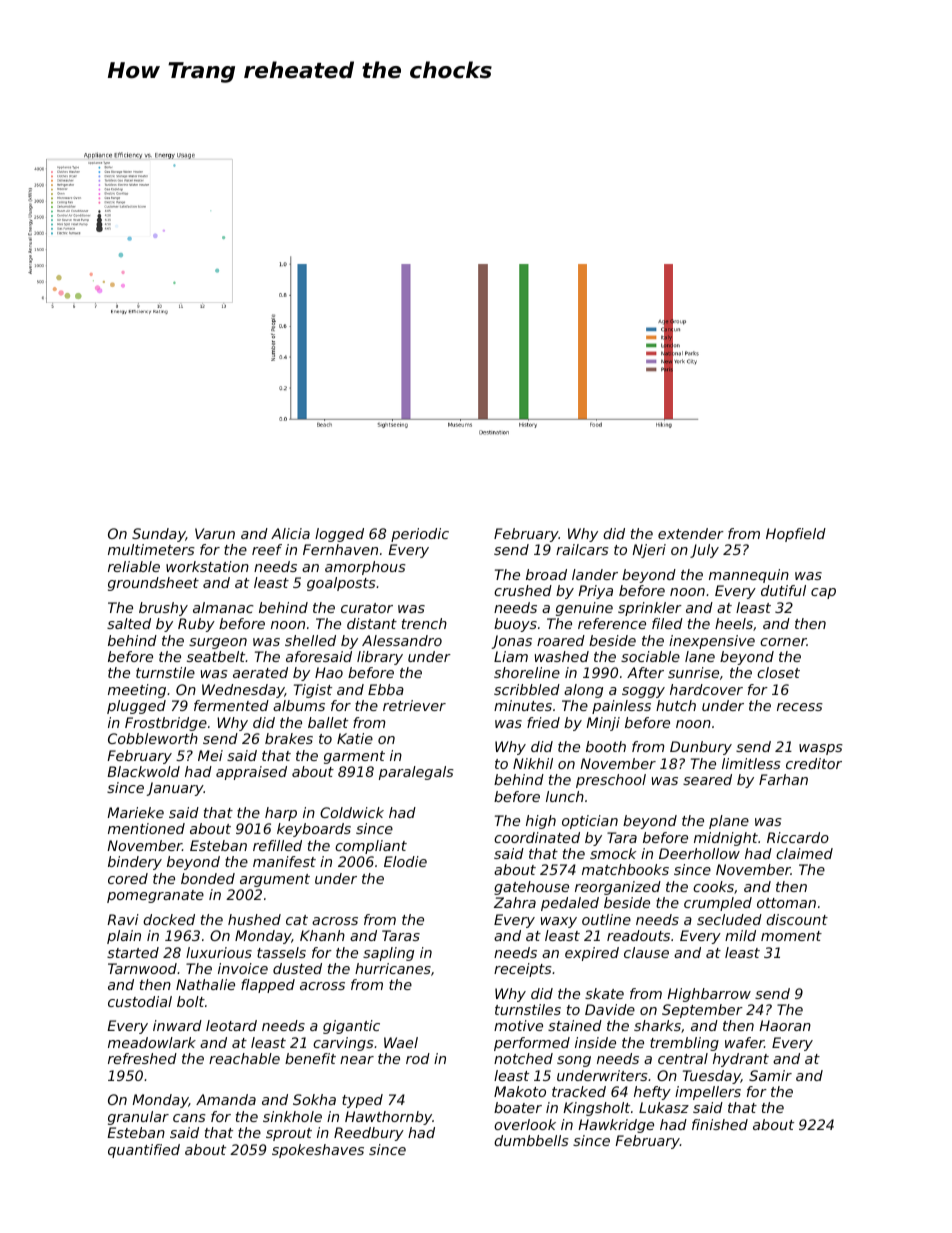 The width and height of the page is (952, 1233). Describe the element at coordinates (523, 970) in the page. I see `receipts` at that location.
